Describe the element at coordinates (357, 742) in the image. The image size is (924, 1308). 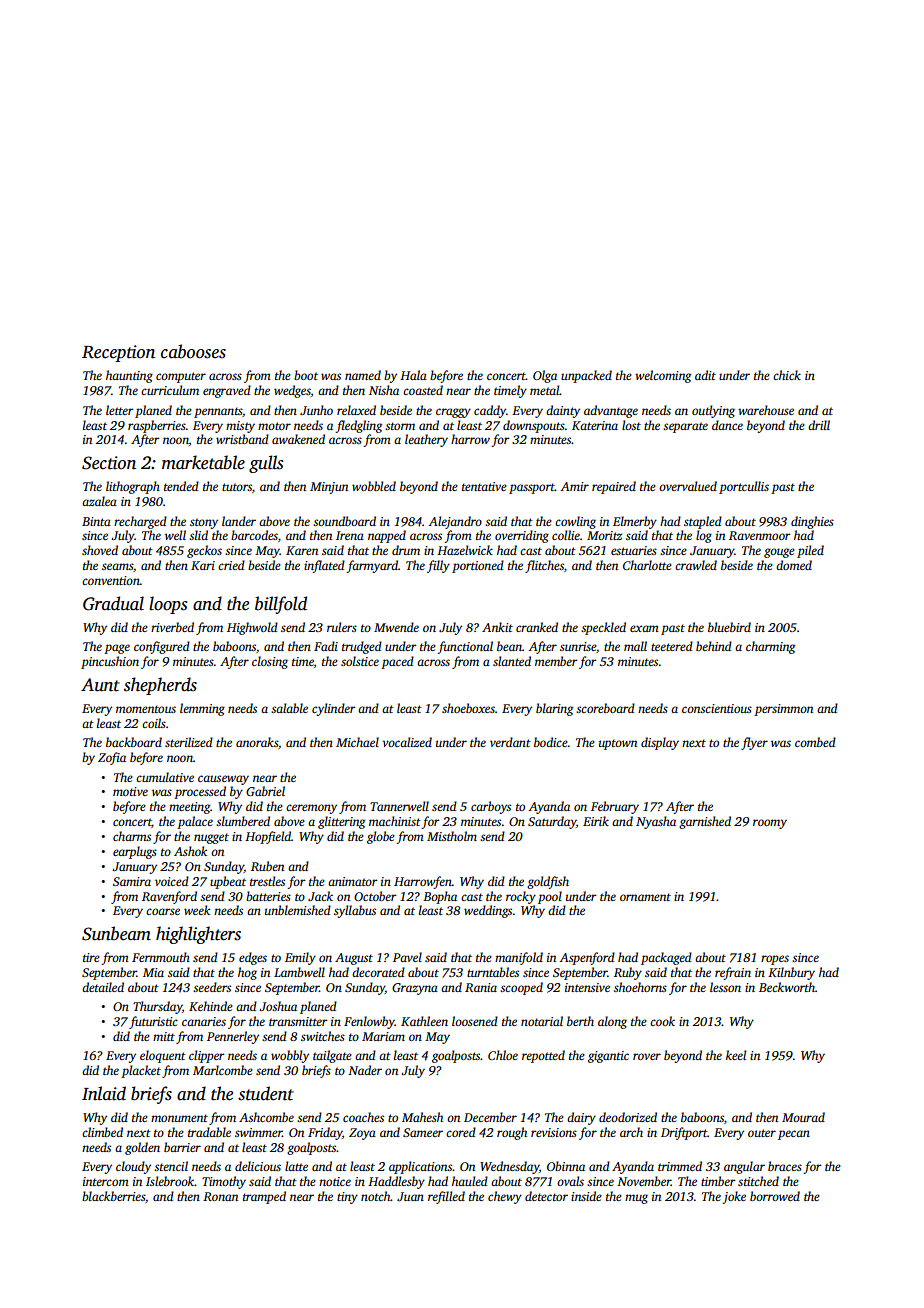
I see `Michael` at that location.
